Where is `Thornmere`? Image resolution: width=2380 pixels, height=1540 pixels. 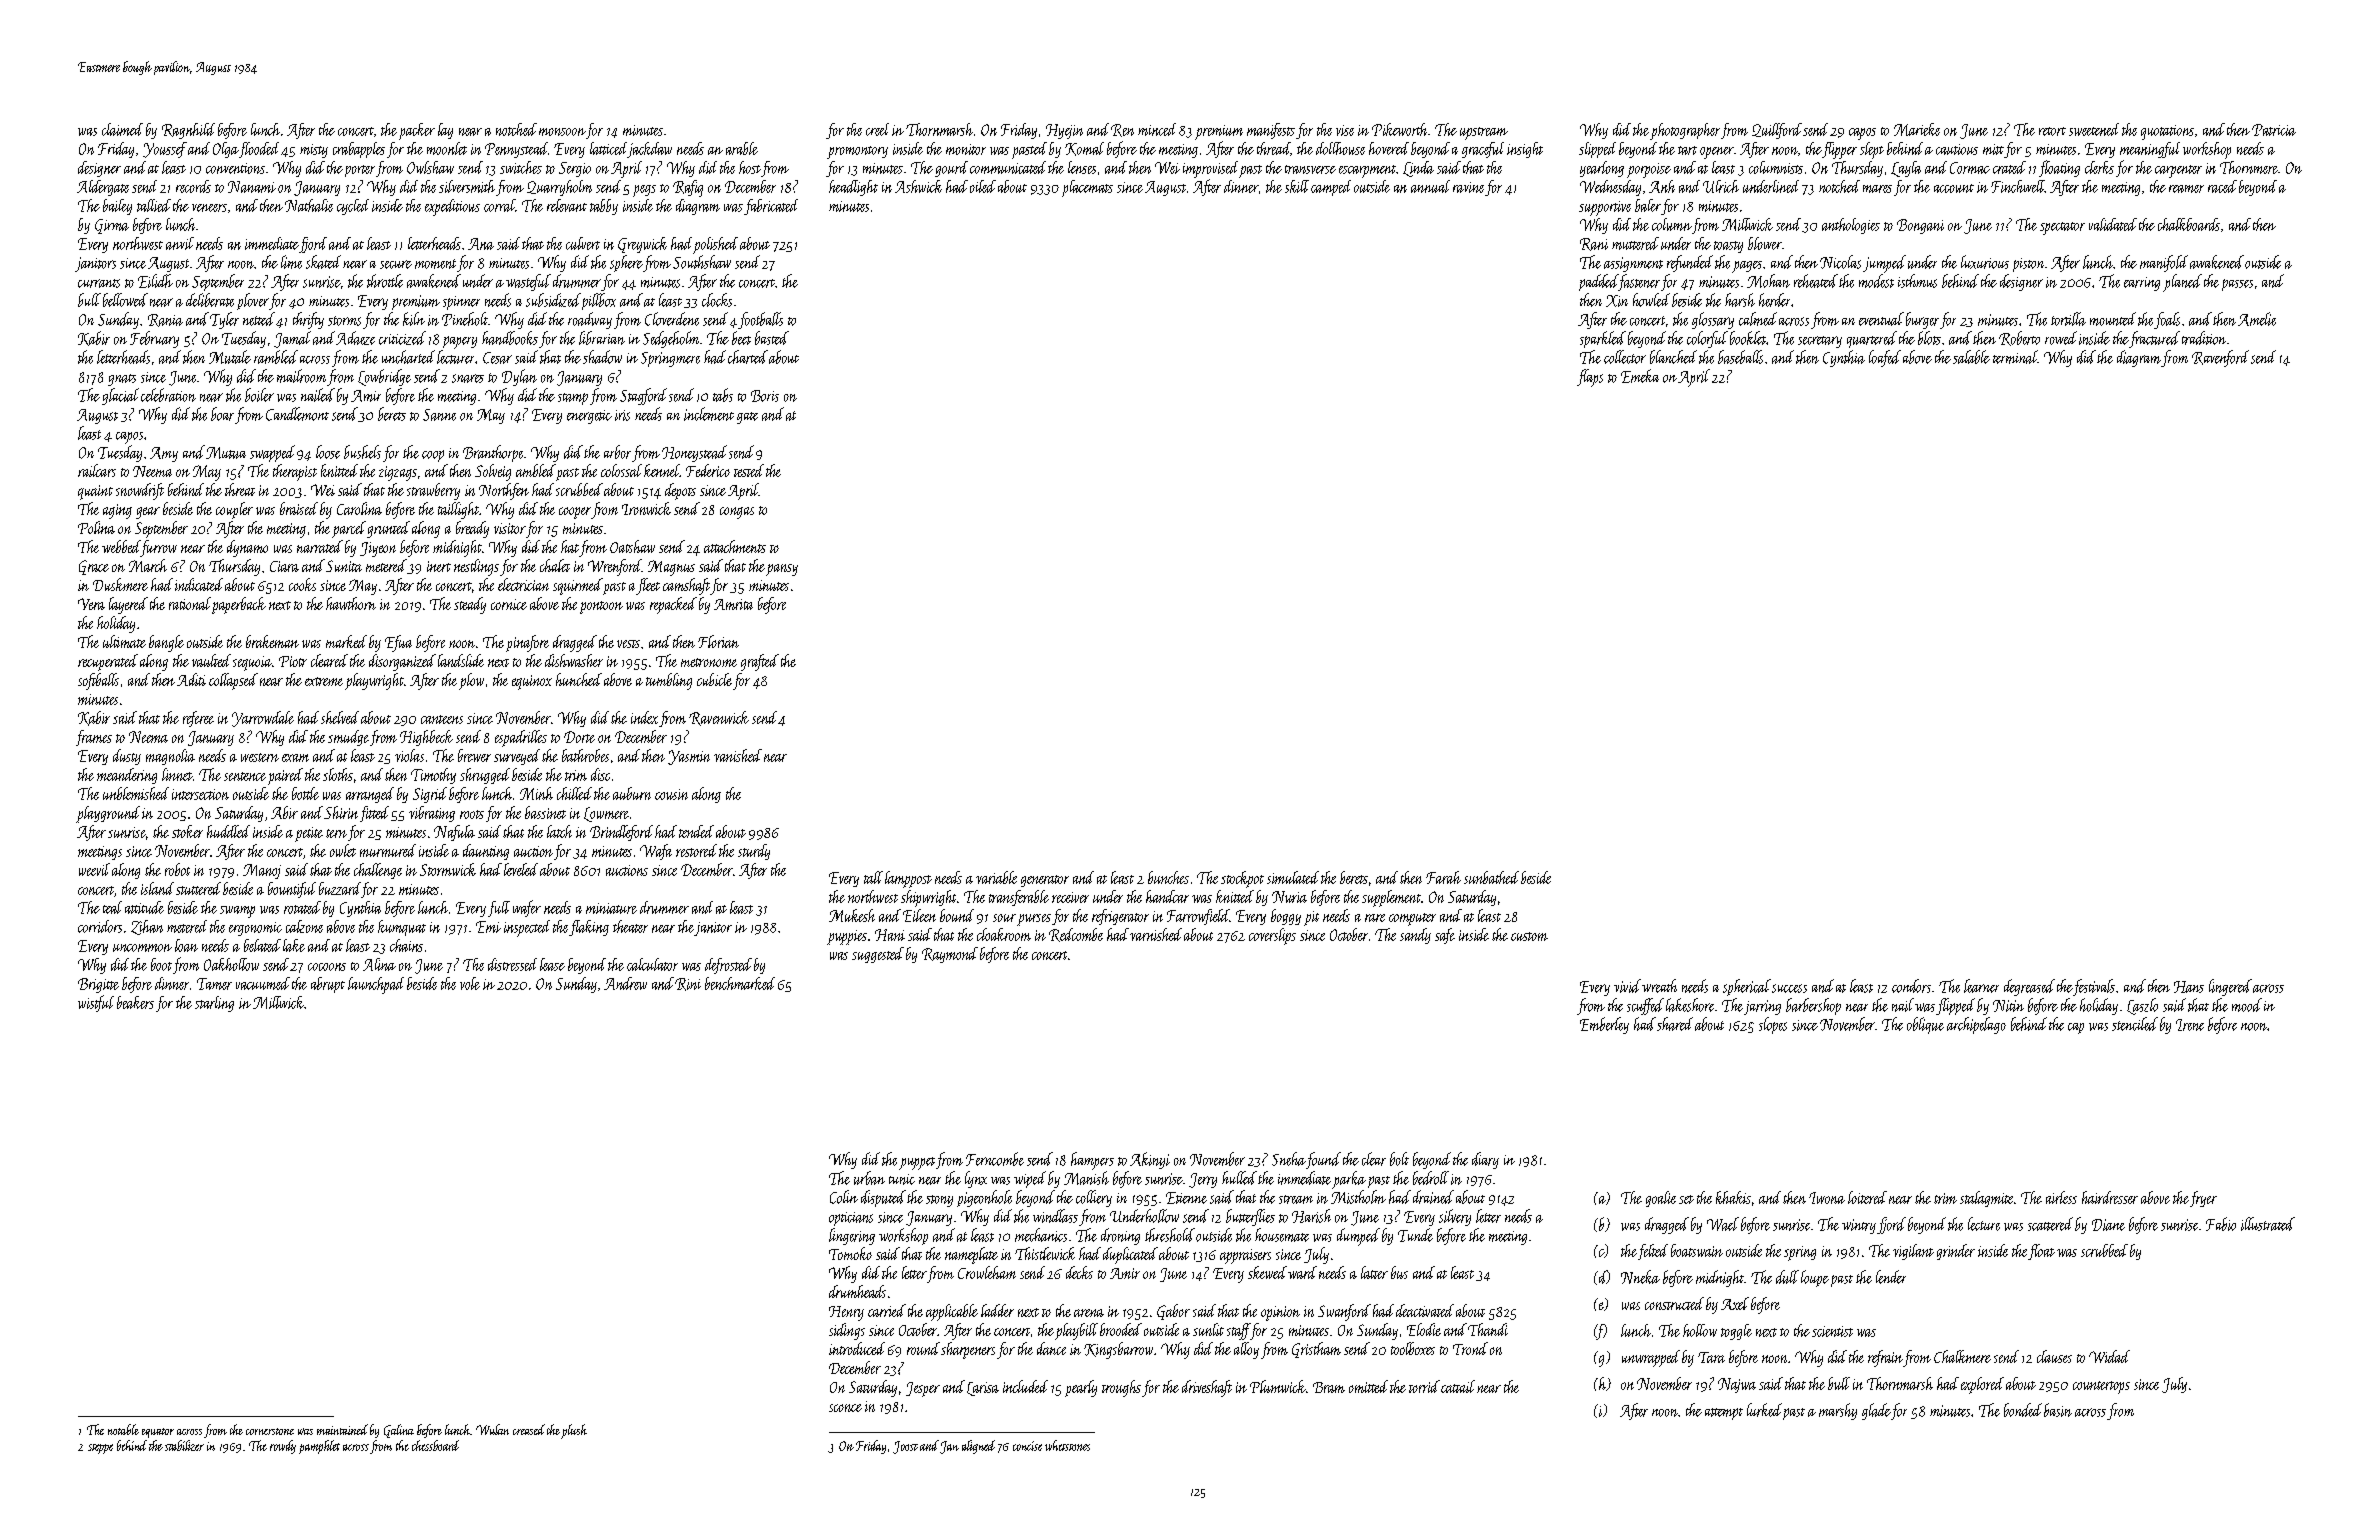 Thornmere is located at coordinates (2249, 167).
